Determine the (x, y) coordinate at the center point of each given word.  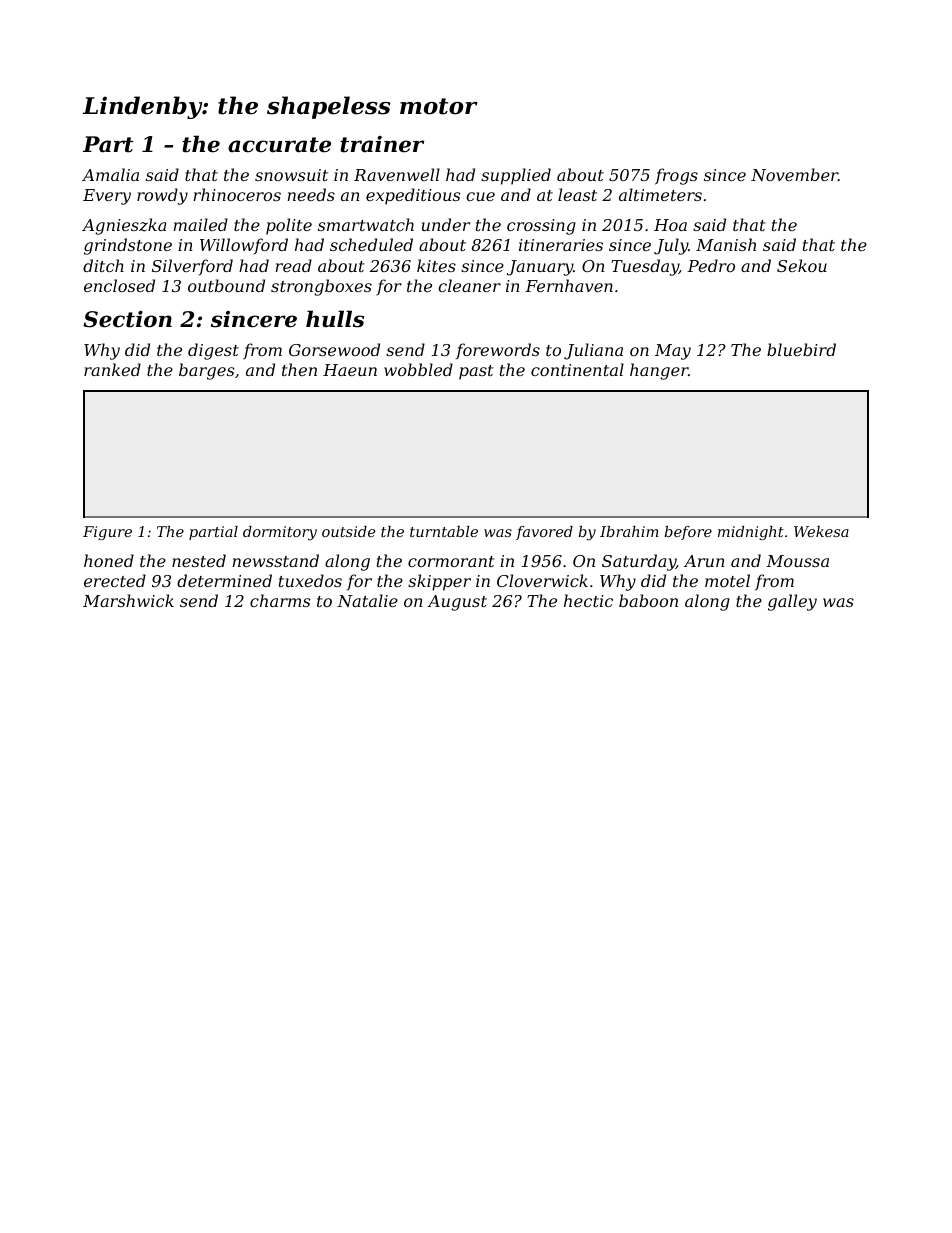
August (457, 603)
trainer (382, 144)
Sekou (802, 265)
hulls (335, 319)
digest (213, 351)
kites (436, 265)
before (688, 533)
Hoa (670, 225)
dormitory (280, 533)
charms (280, 600)
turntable (444, 531)
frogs (676, 176)
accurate (279, 145)
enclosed (119, 285)
